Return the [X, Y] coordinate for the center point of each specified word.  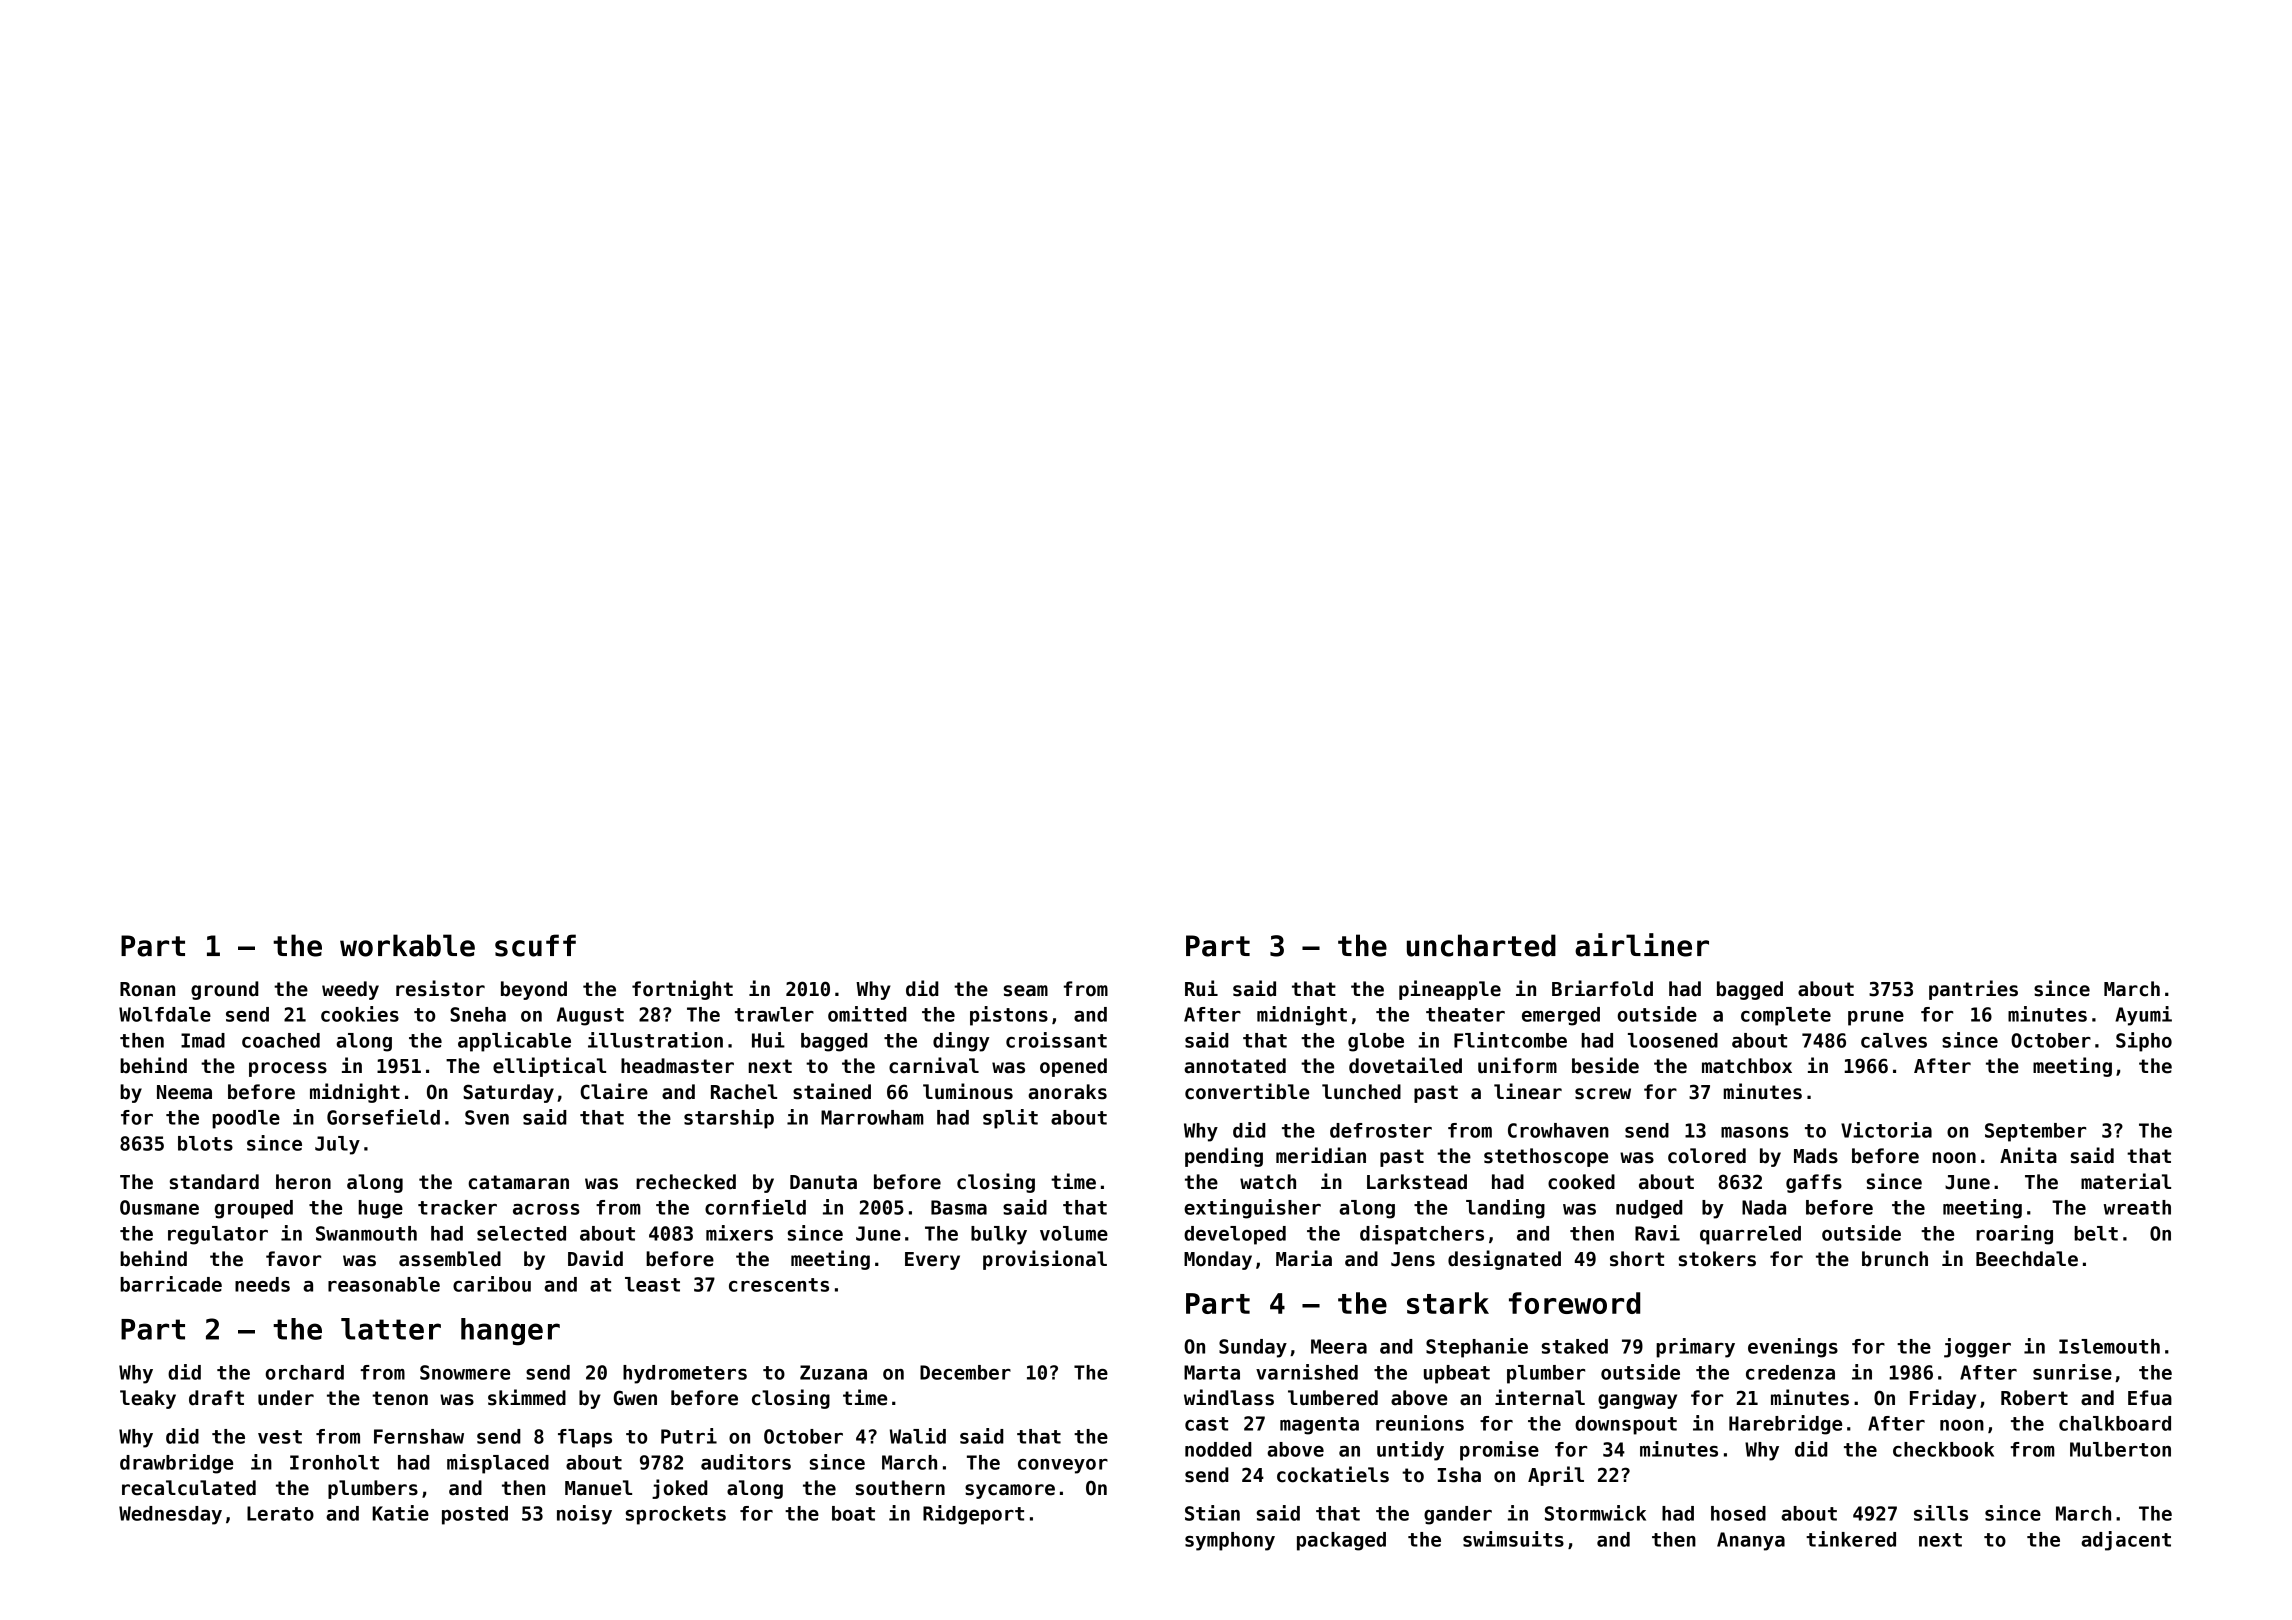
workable [407, 945]
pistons [1009, 1016]
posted [475, 1515]
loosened [1673, 1040]
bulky [999, 1235]
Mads [1816, 1156]
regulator [218, 1235]
